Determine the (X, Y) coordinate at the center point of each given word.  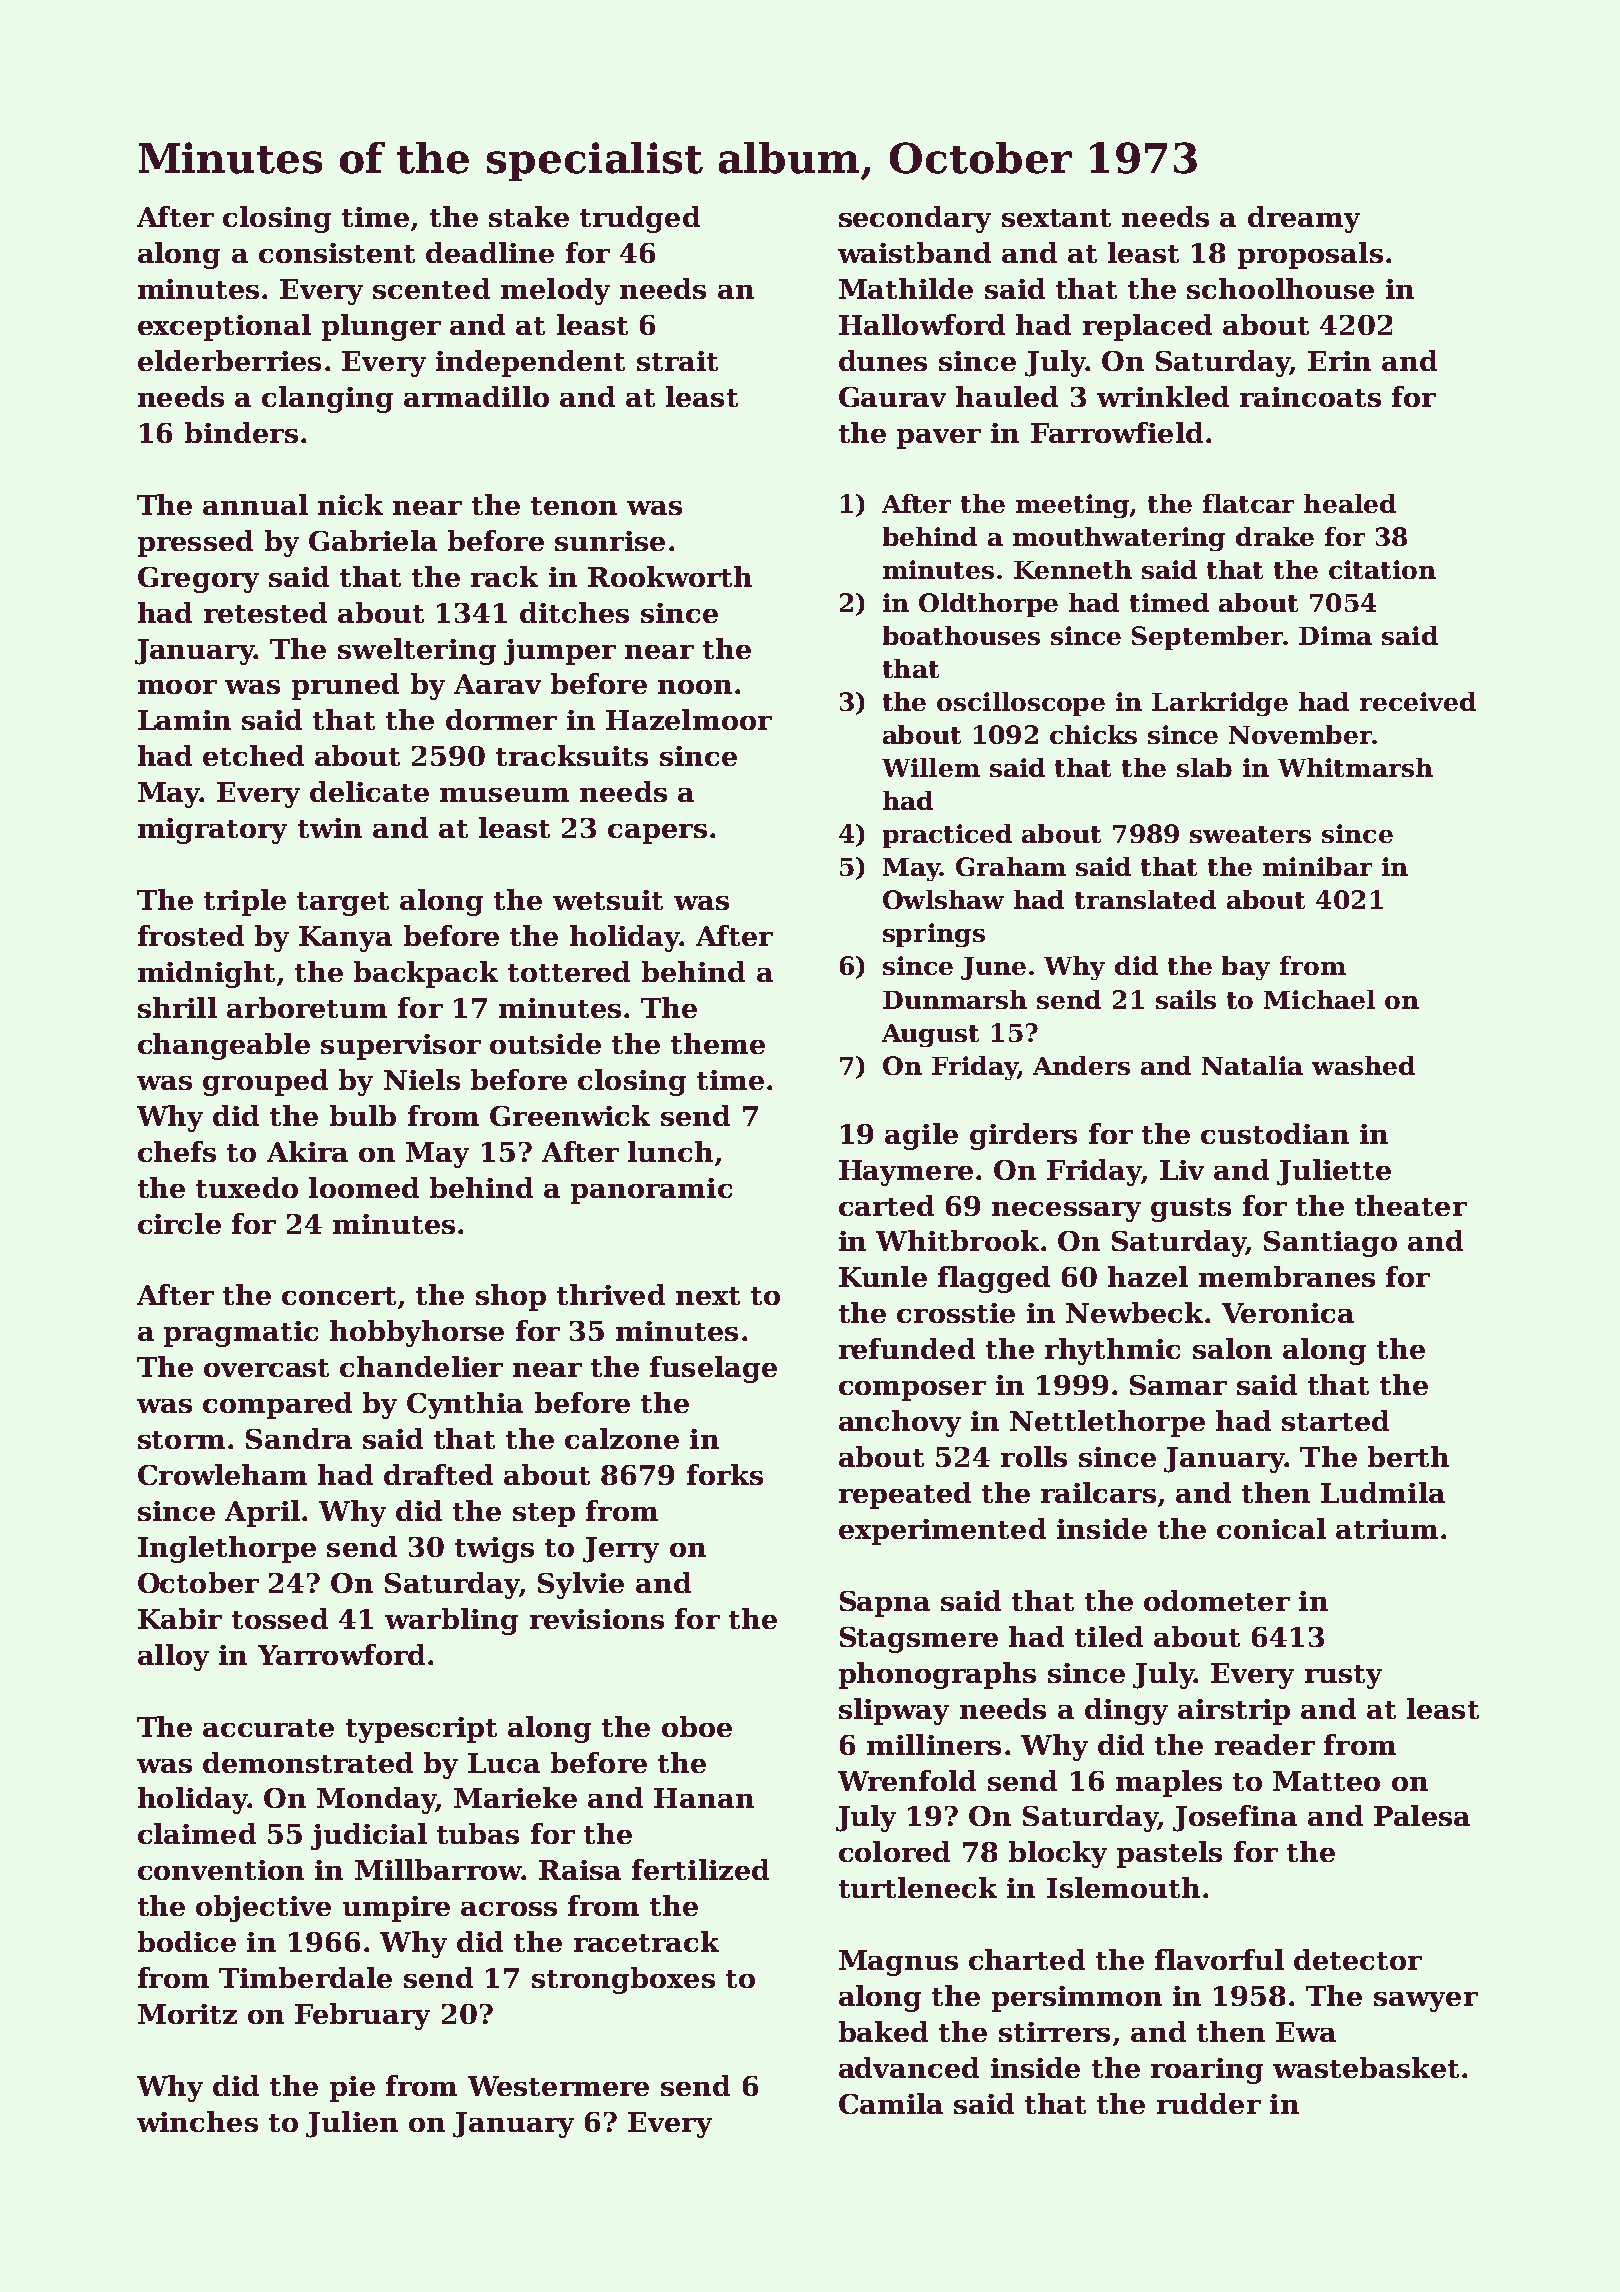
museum (504, 795)
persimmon (1077, 1999)
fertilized (700, 1869)
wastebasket (1366, 2067)
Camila (891, 2103)
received (1418, 701)
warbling (451, 1621)
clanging (327, 399)
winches (197, 2121)
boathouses (961, 635)
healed (1350, 503)
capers (657, 834)
